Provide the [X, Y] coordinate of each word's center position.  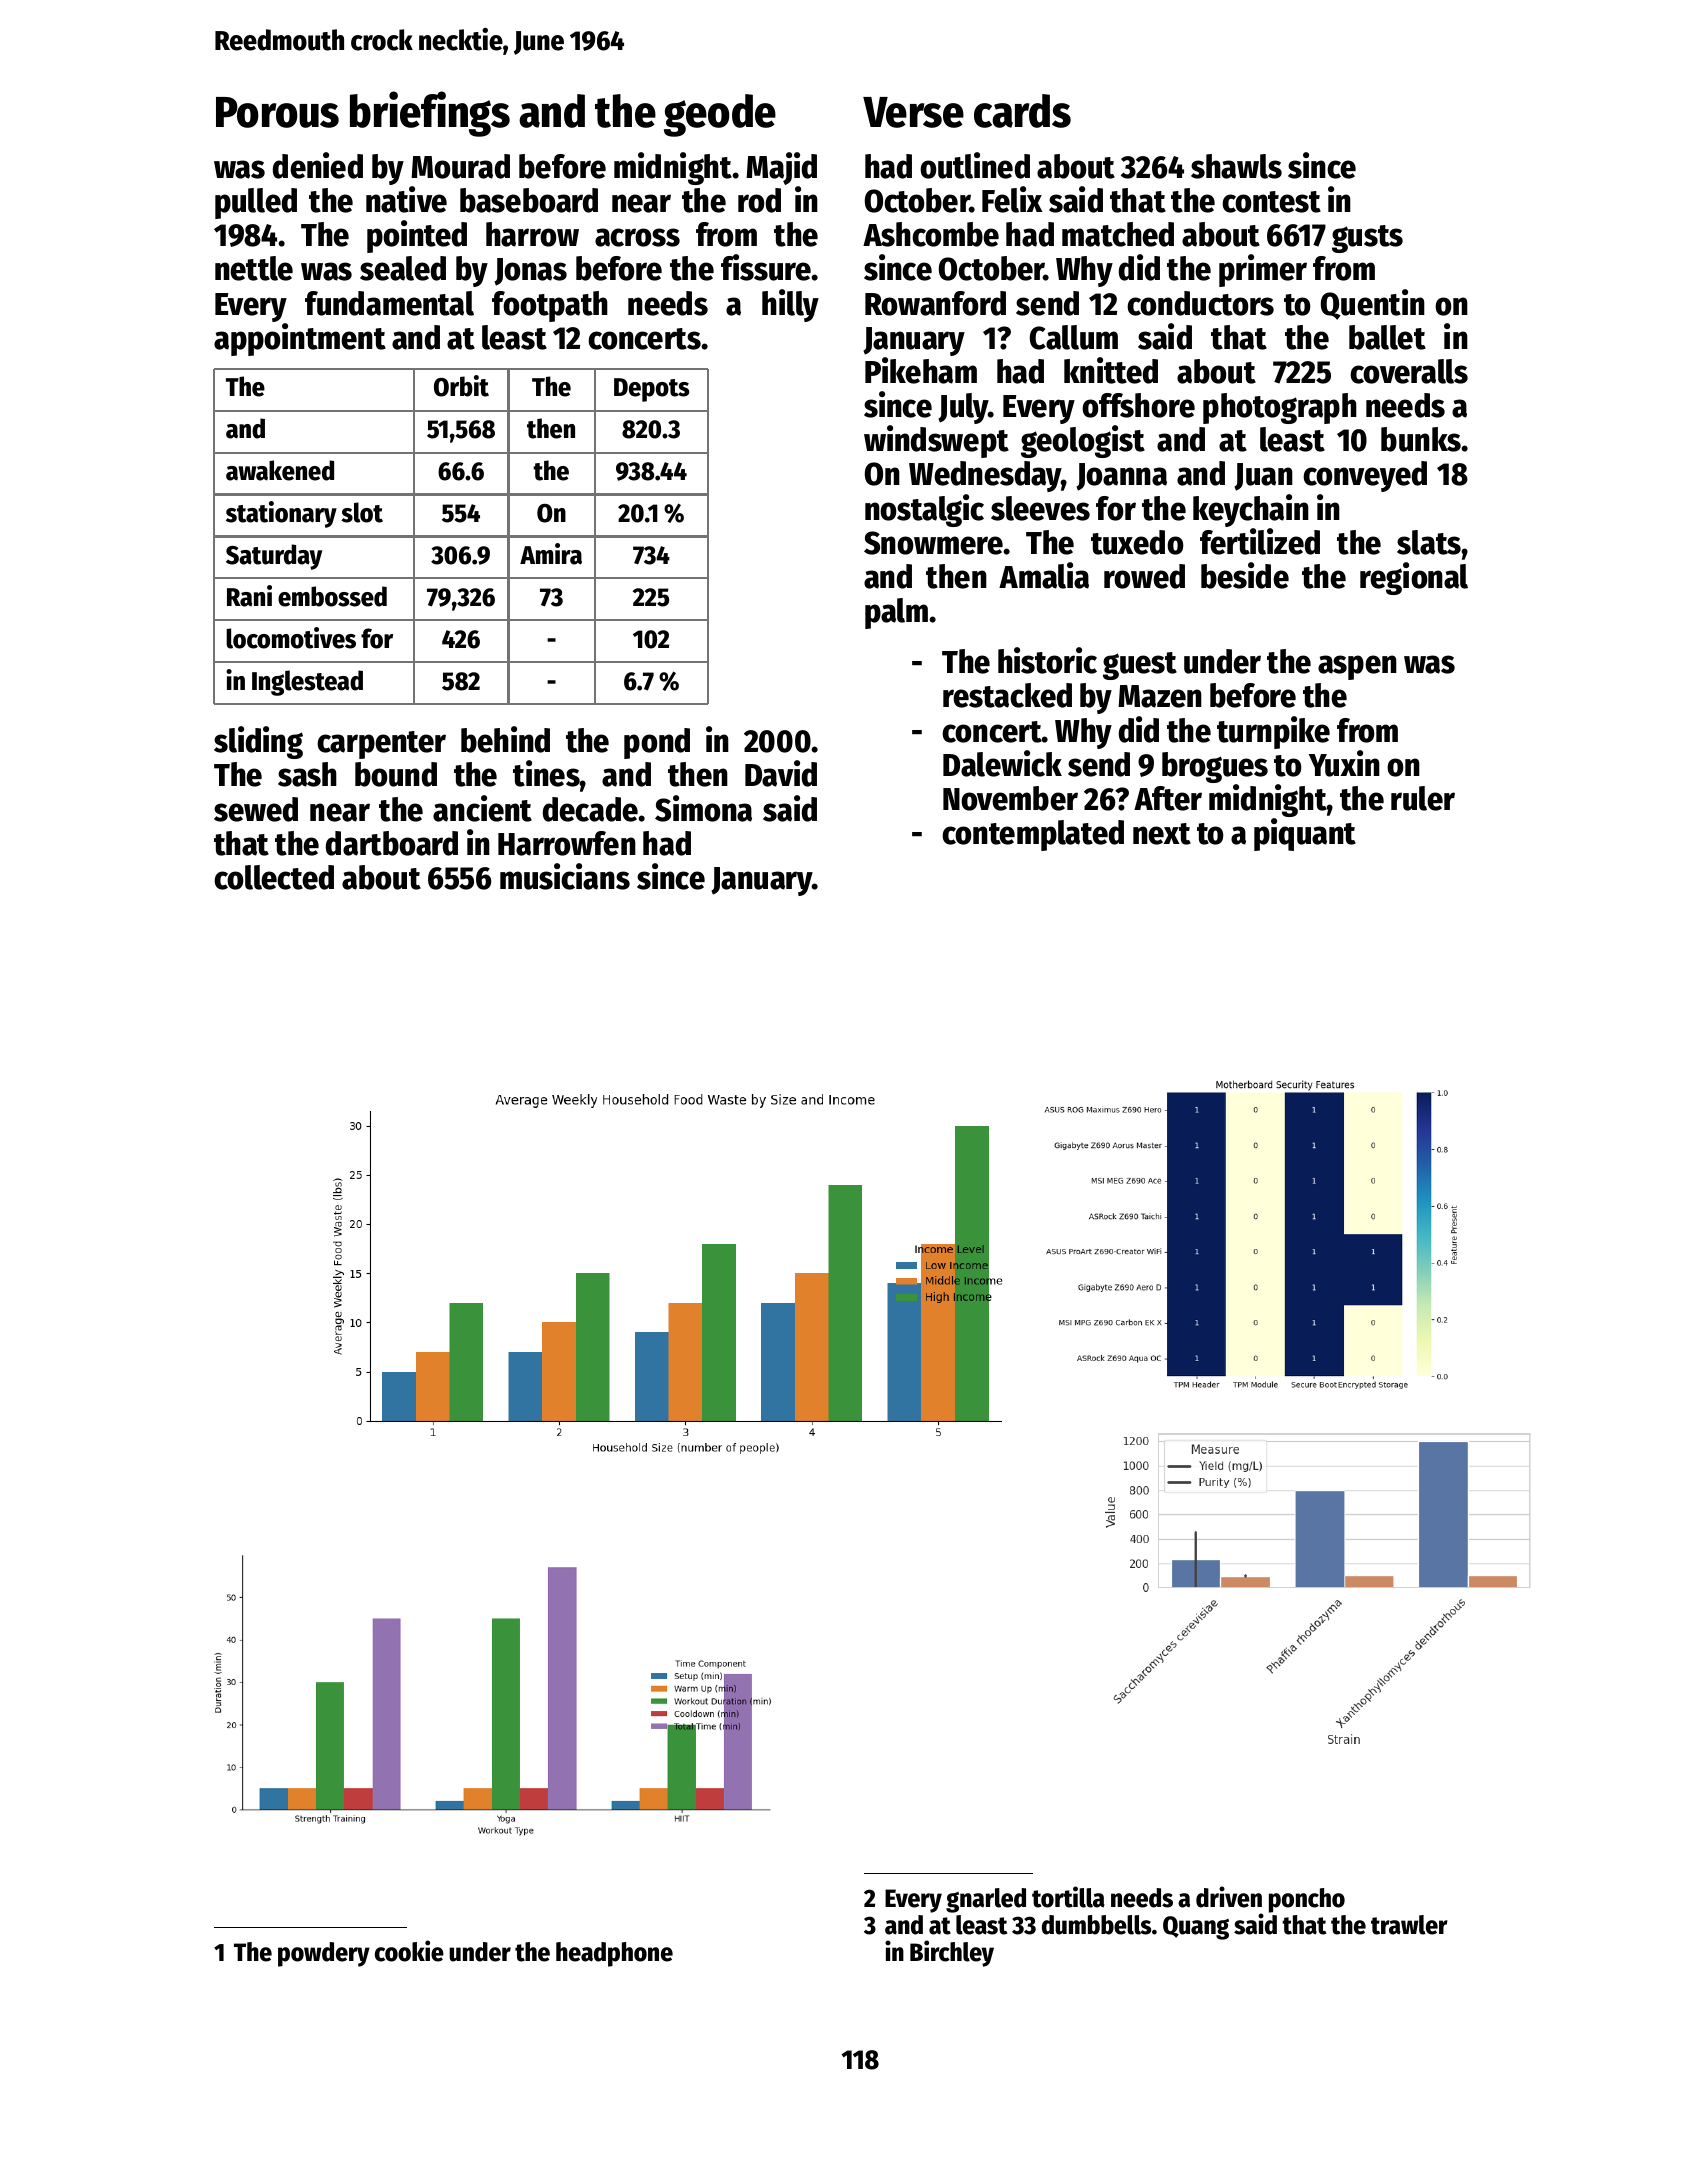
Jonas [530, 272]
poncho [1307, 1900]
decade [590, 809]
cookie [409, 1951]
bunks [1421, 439]
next [1162, 834]
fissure [766, 267]
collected [274, 877]
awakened [280, 470]
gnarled [986, 1900]
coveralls [1409, 371]
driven [1229, 1897]
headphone [614, 1954]
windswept [936, 441]
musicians [565, 876]
